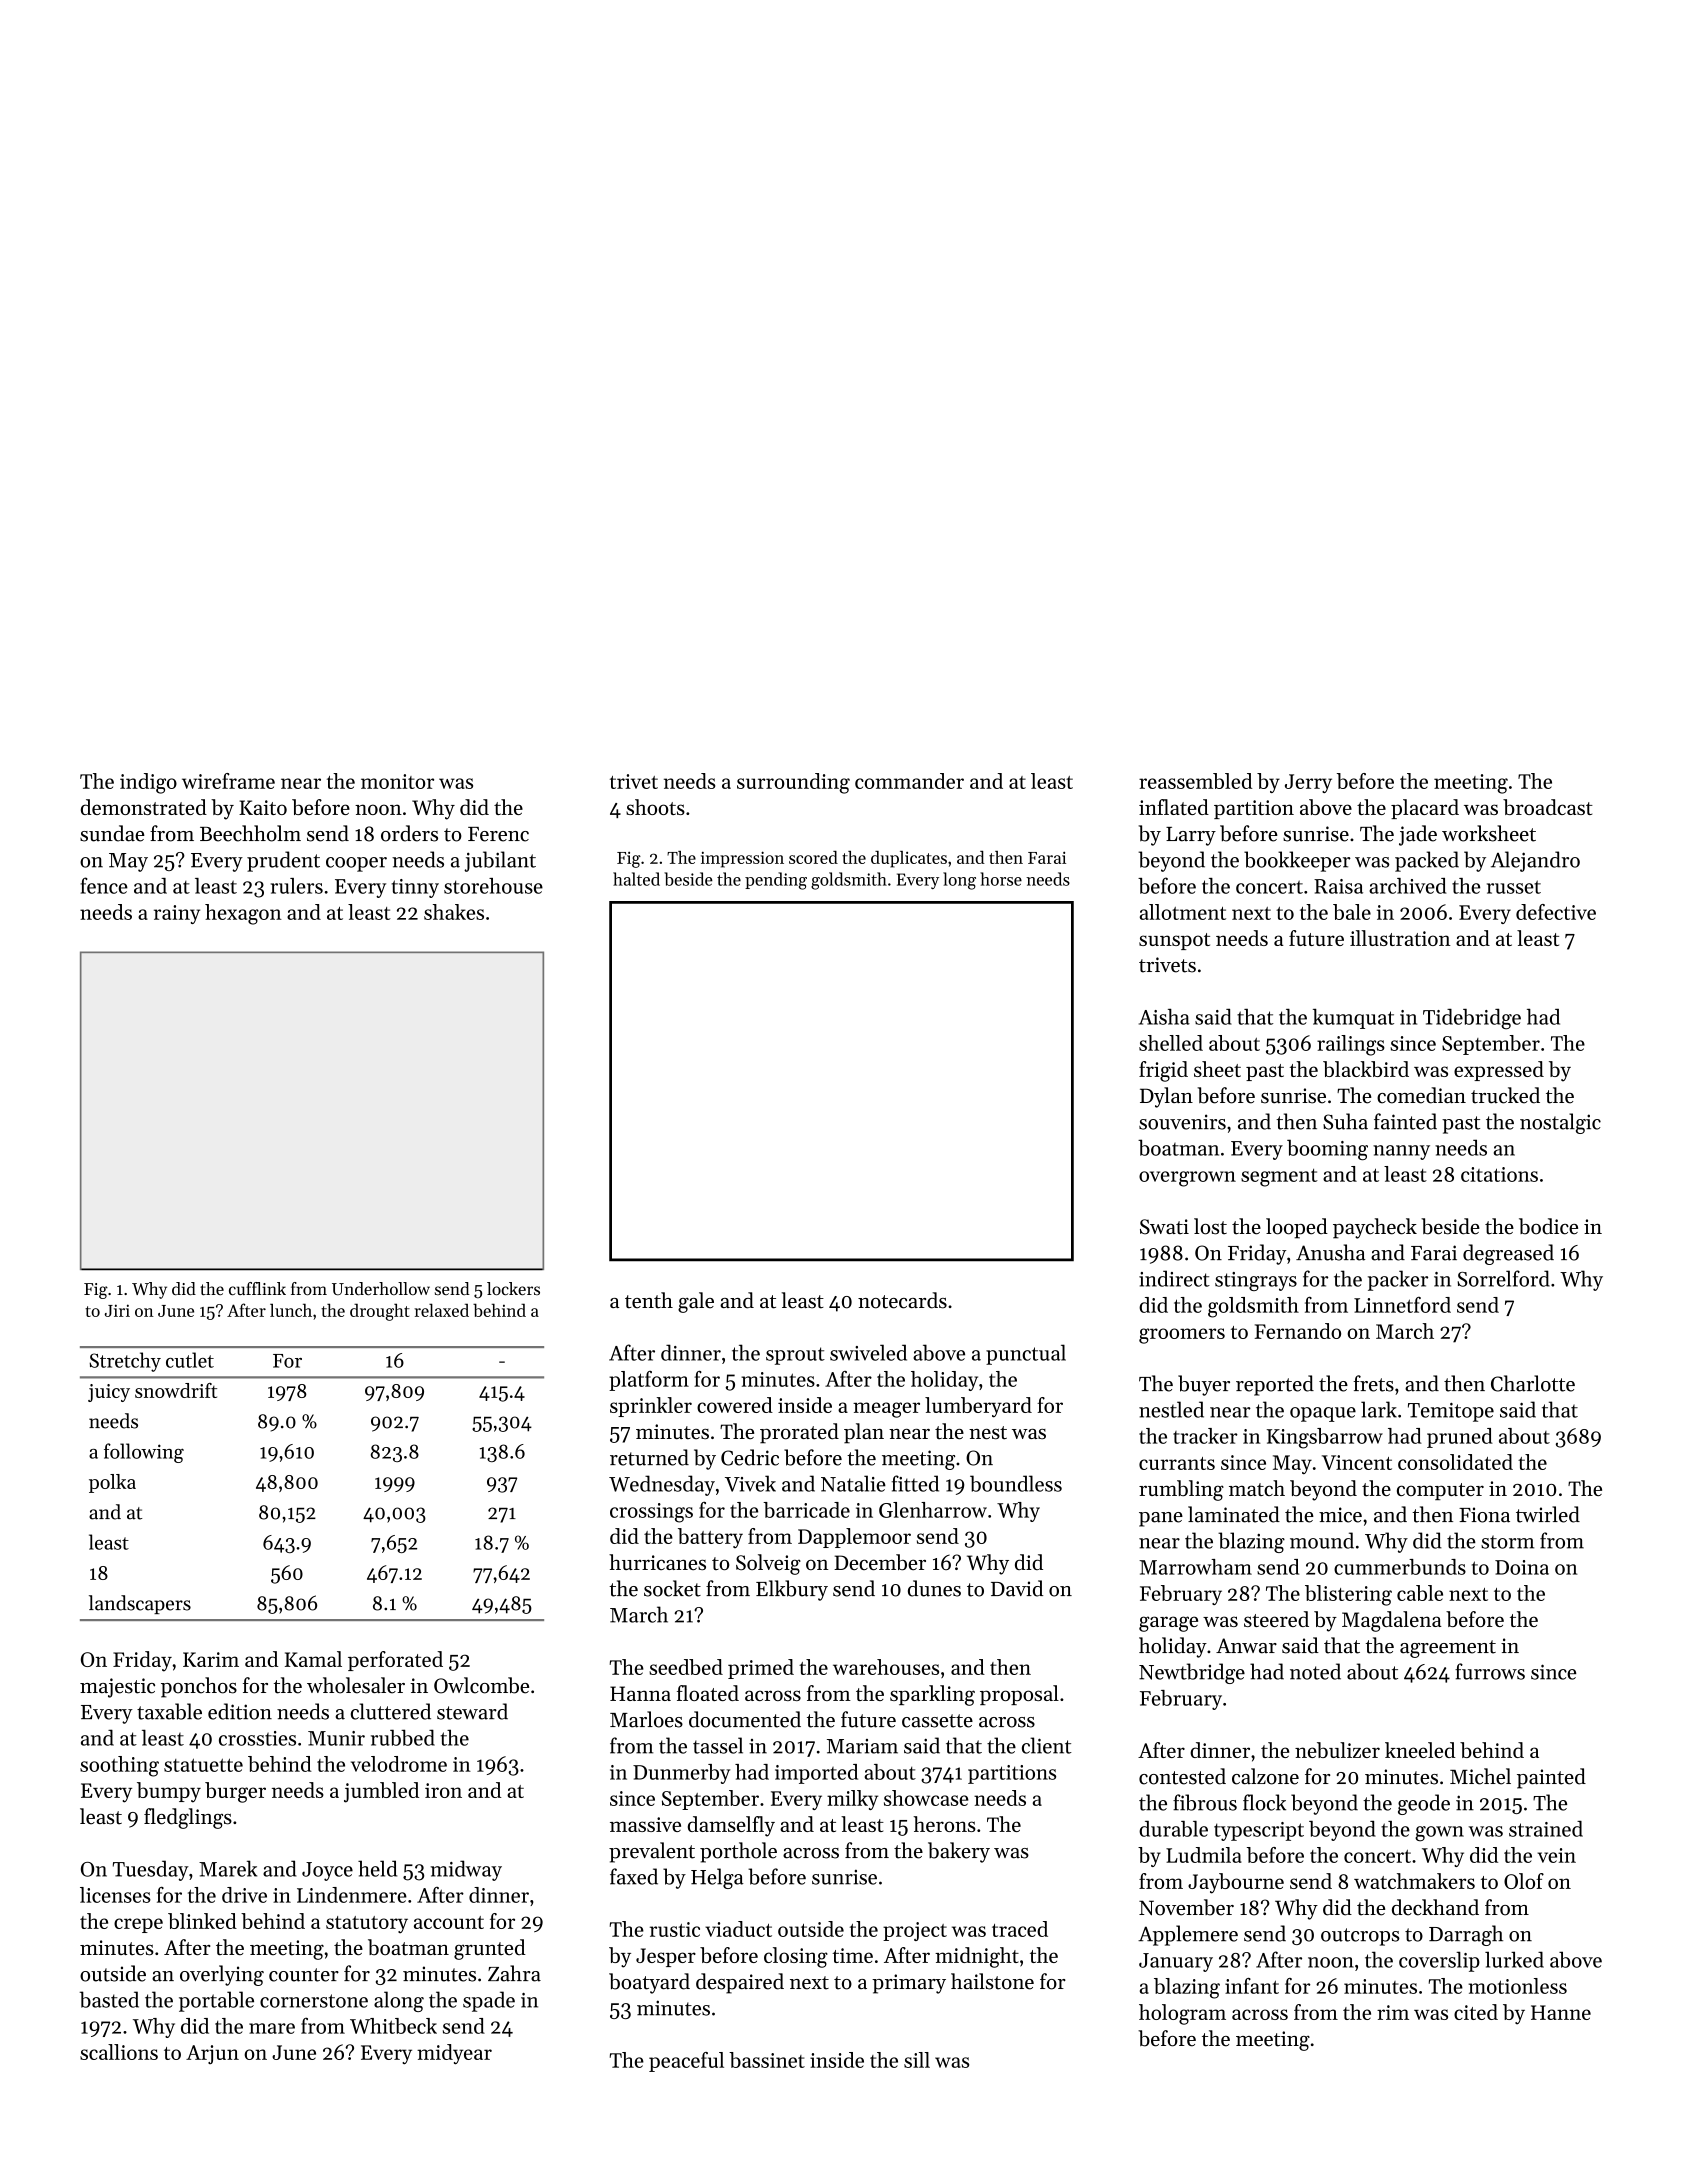 The height and width of the screenshot is (2178, 1683). Describe the element at coordinates (686, 2062) in the screenshot. I see `peaceful` at that location.
